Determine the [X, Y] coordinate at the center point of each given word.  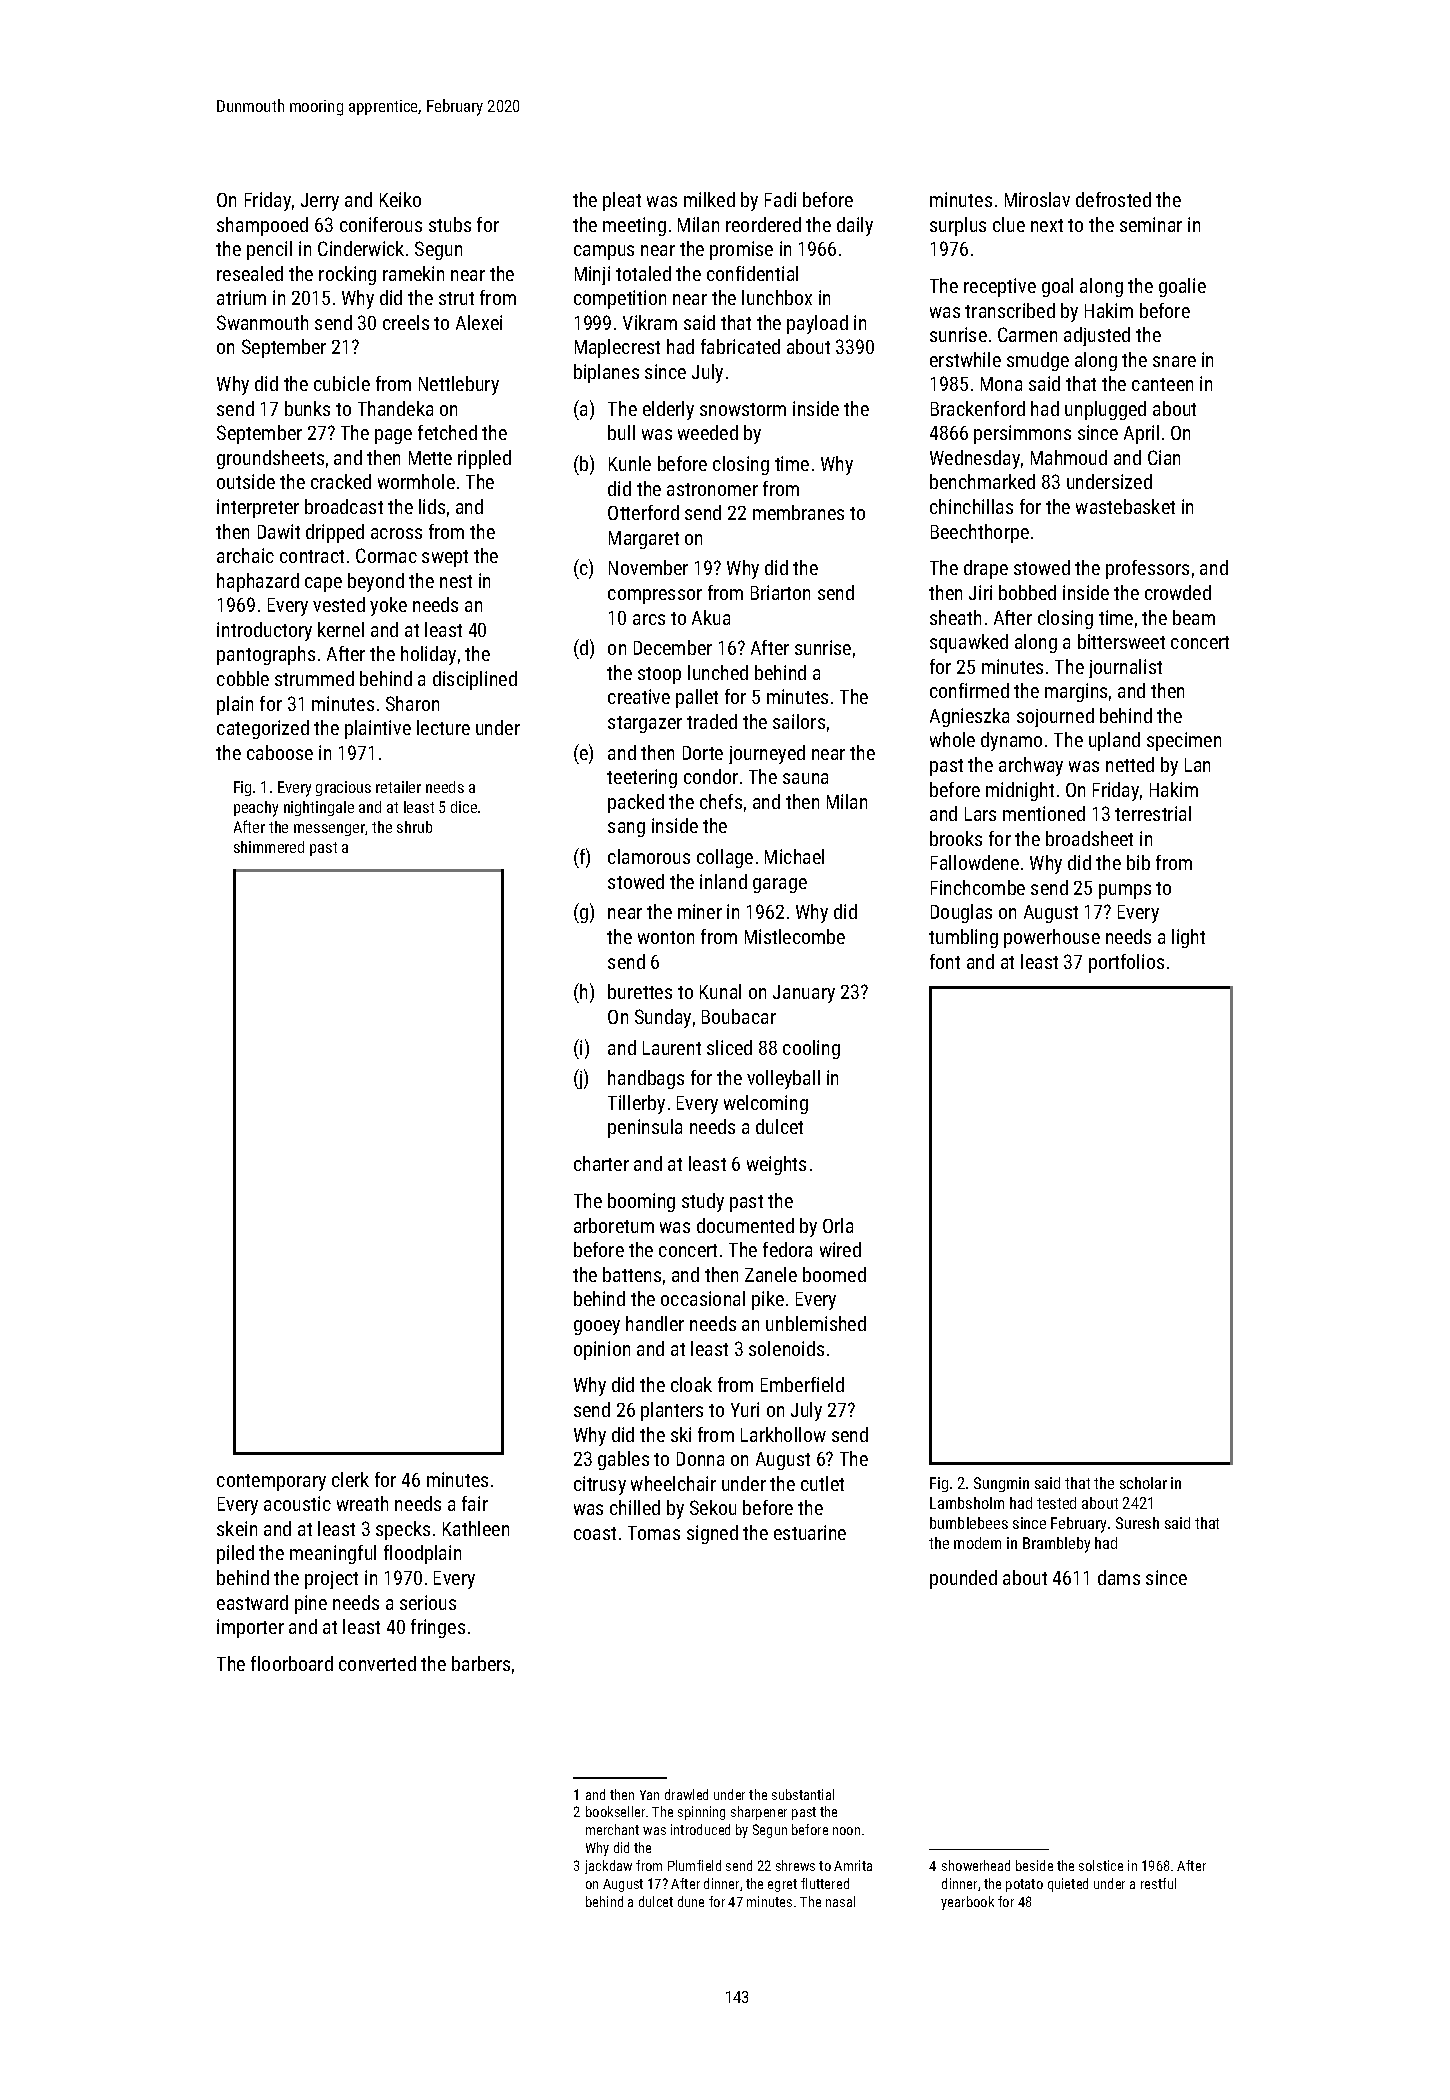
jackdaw [608, 1867]
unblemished [816, 1323]
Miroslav [1037, 199]
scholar [1143, 1483]
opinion [602, 1350]
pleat [622, 201]
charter [601, 1163]
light [1188, 938]
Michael [794, 856]
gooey [597, 1327]
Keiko [400, 199]
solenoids [786, 1348]
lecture [443, 727]
